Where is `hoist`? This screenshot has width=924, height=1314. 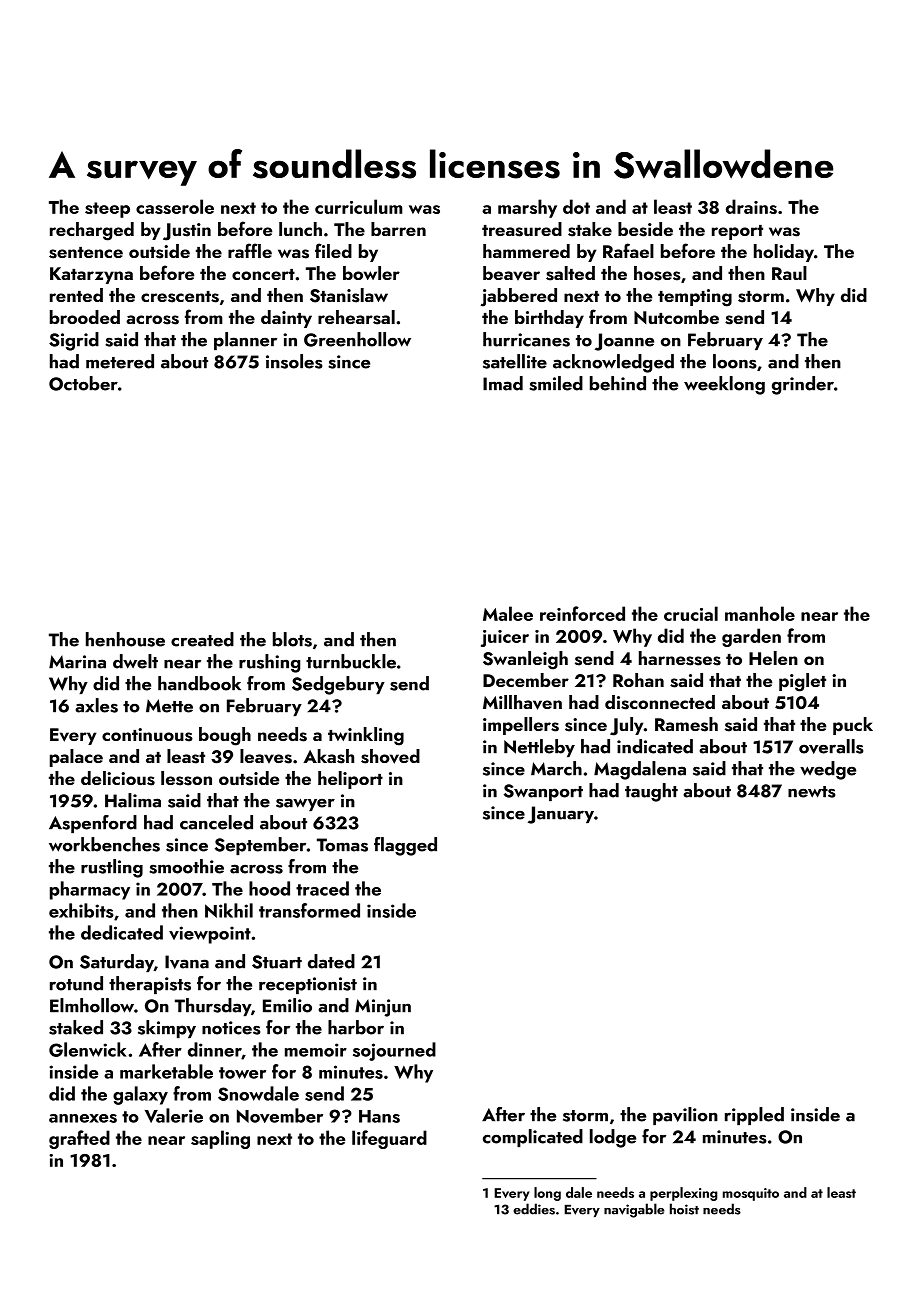 hoist is located at coordinates (684, 1209).
